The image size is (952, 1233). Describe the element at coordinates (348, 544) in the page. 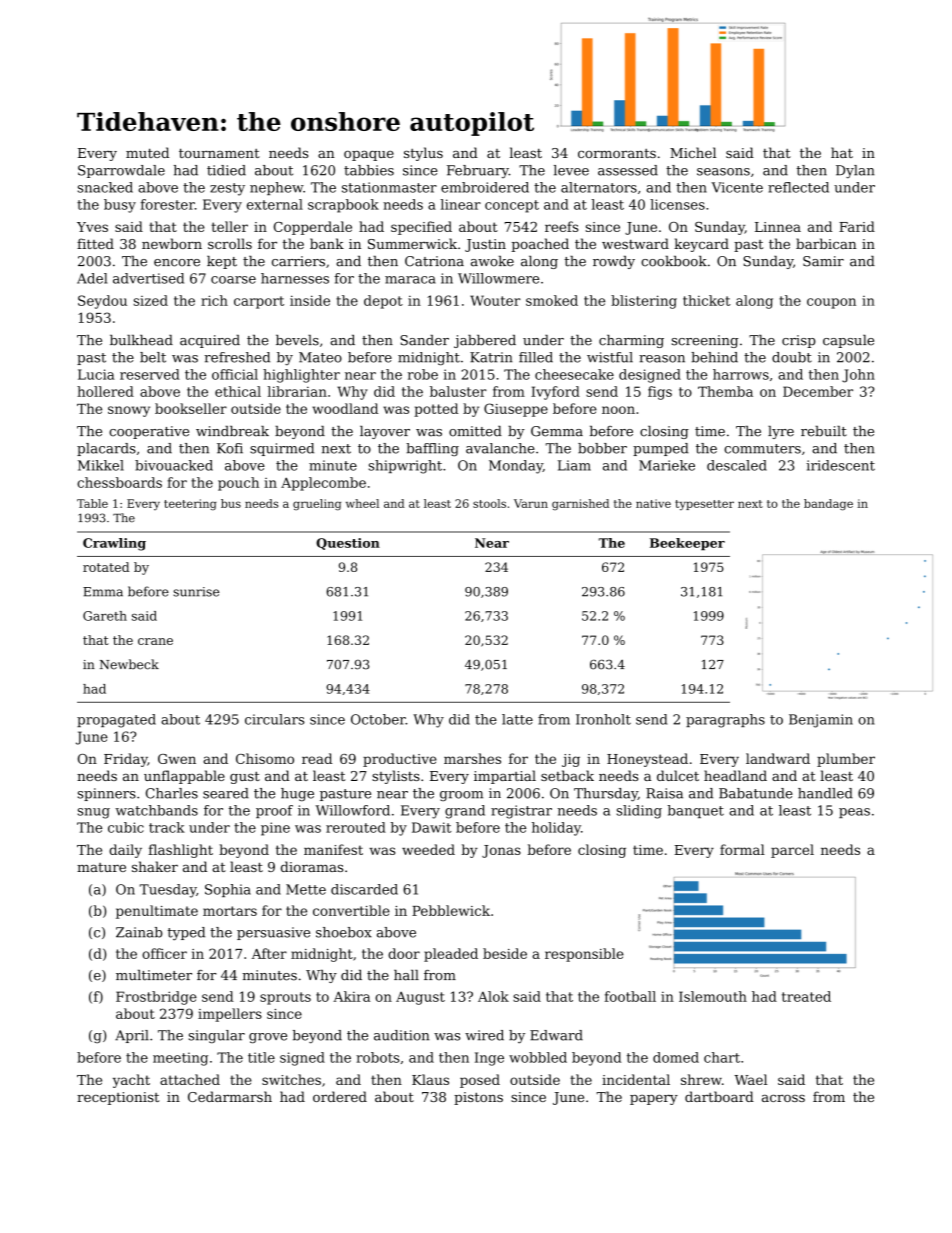

I see `Question` at that location.
